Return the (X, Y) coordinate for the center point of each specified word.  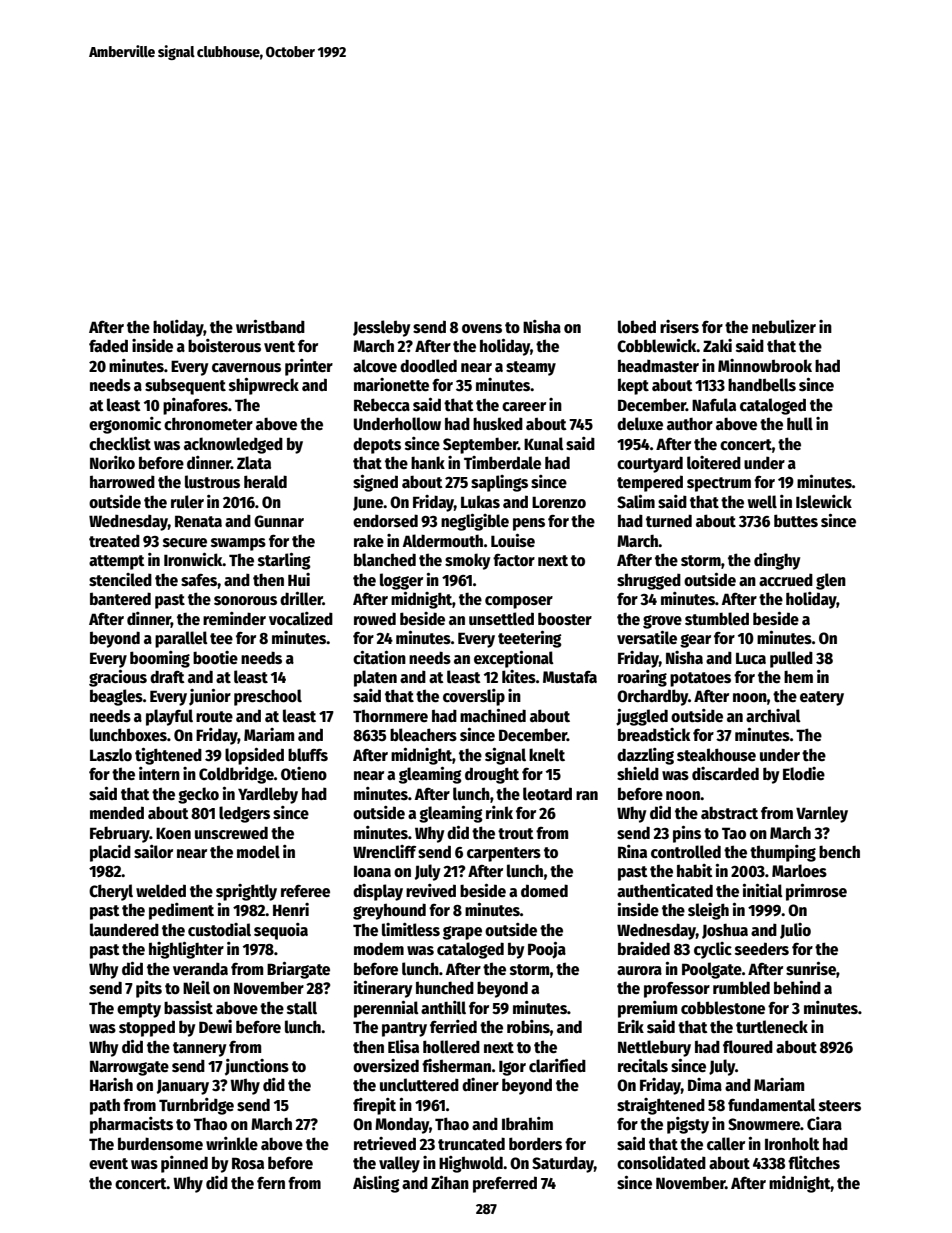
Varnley (822, 814)
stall (302, 1007)
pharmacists (131, 1125)
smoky (468, 561)
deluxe (640, 424)
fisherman (456, 1066)
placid (110, 853)
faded (108, 345)
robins (528, 1026)
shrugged (649, 581)
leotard (547, 793)
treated (114, 540)
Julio (795, 931)
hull (800, 423)
